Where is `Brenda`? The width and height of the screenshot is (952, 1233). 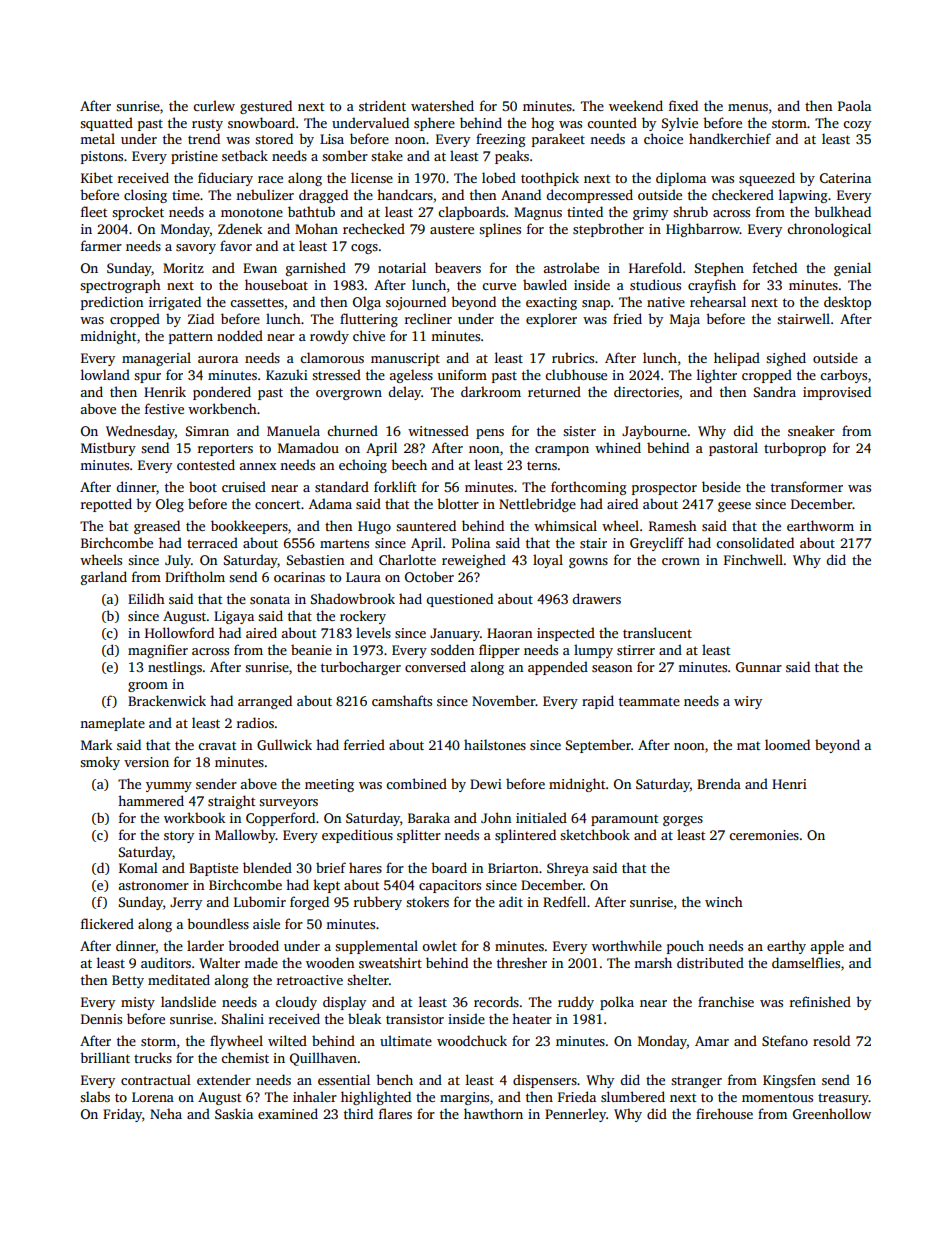
Brenda is located at coordinates (719, 783).
